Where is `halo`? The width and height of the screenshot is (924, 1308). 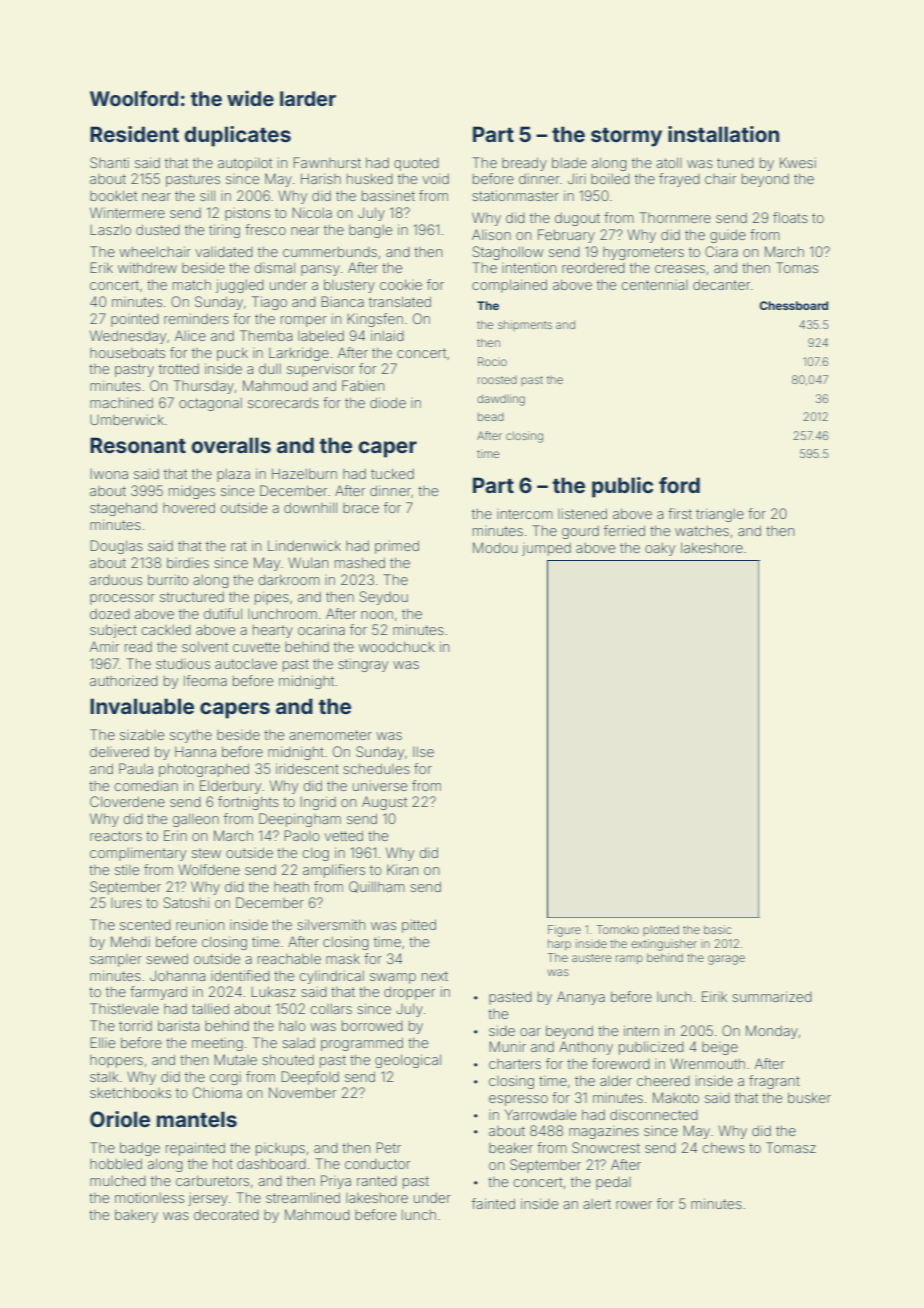
halo is located at coordinates (292, 1026).
